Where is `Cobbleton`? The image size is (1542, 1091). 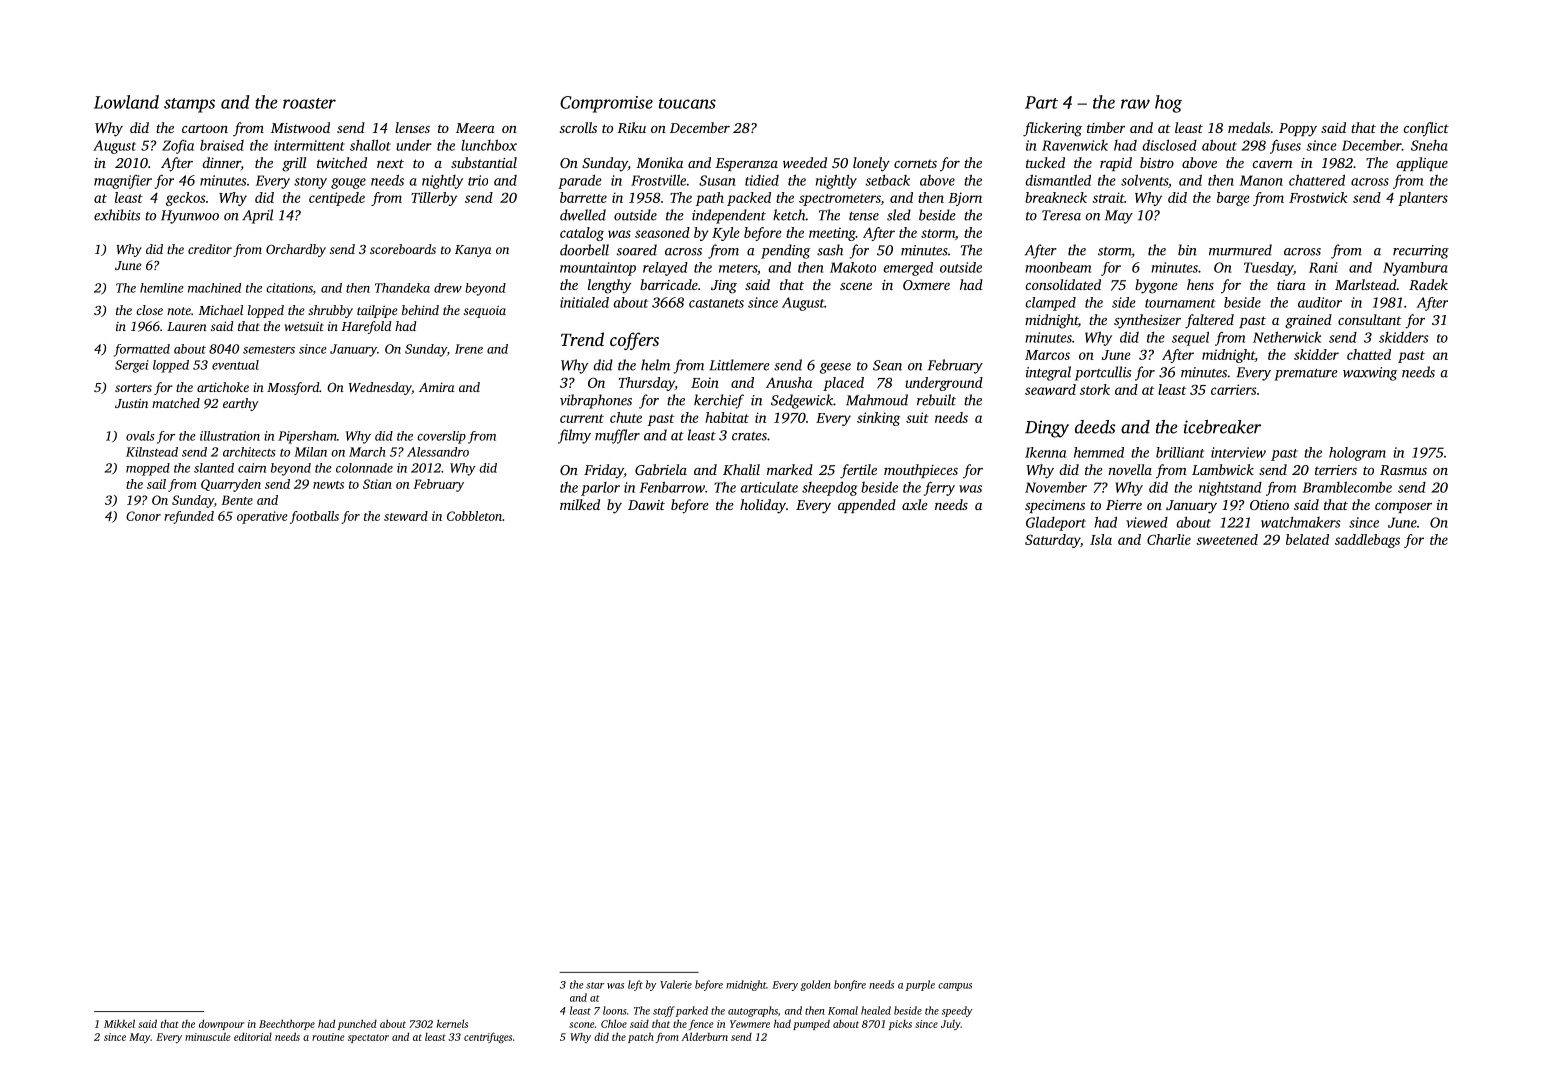
Cobbleton is located at coordinates (474, 516).
